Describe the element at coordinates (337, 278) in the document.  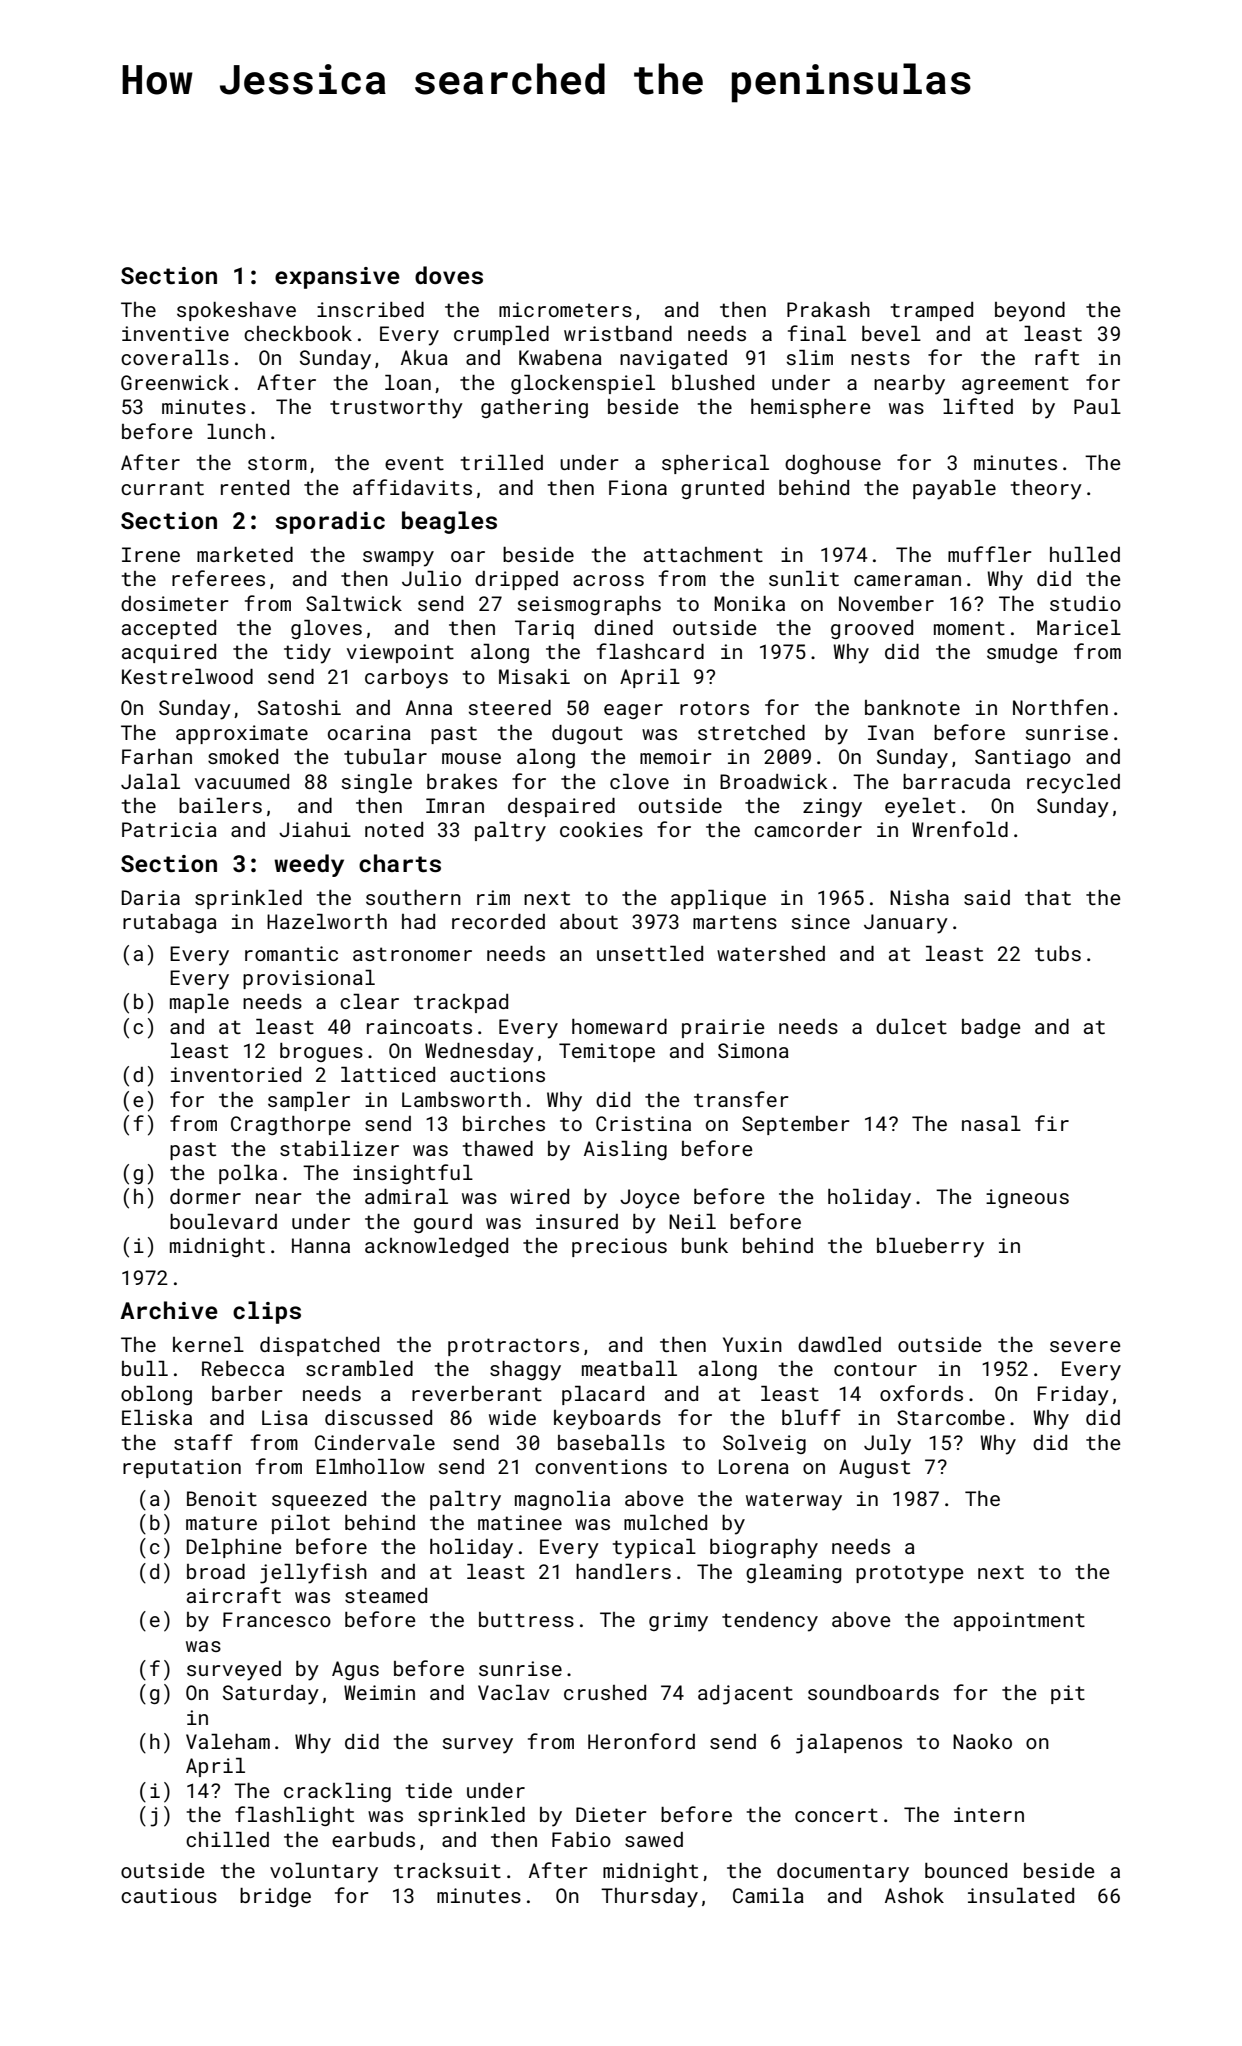
I see `expansive` at that location.
